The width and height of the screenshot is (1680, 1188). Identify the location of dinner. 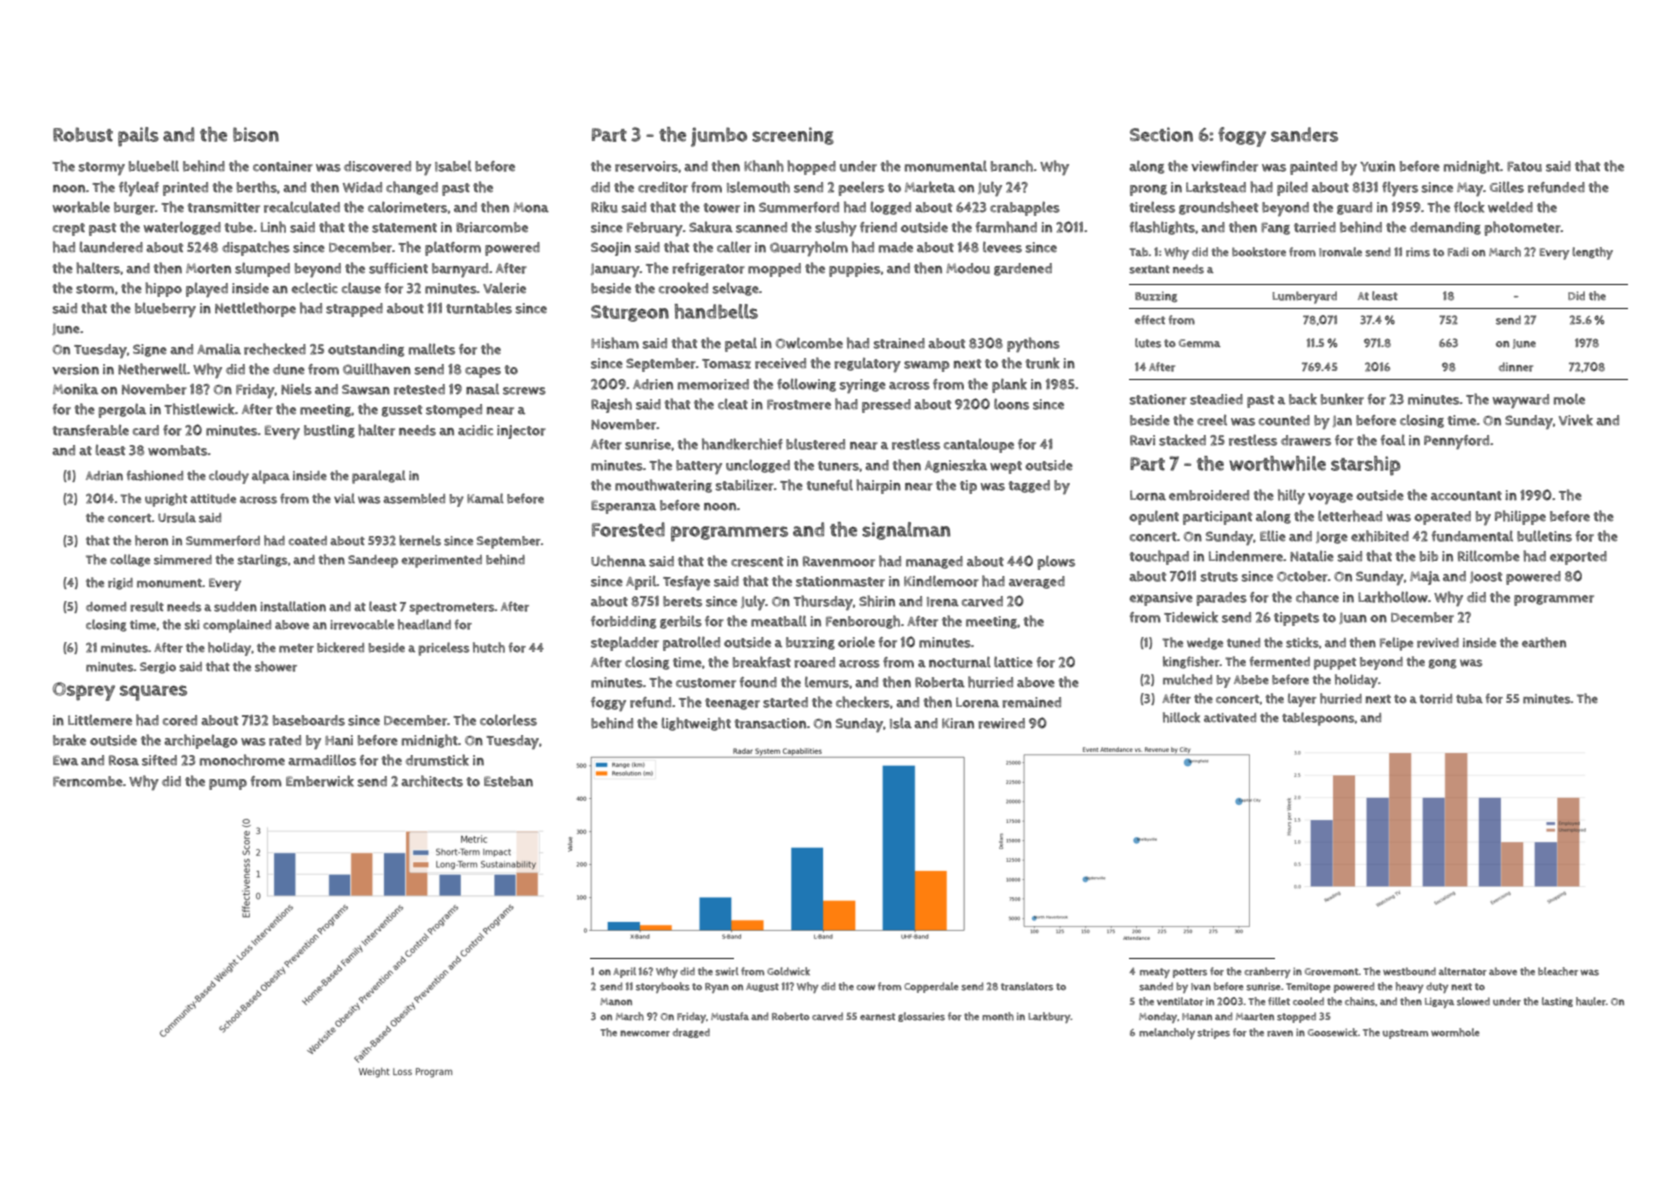
(1516, 367).
